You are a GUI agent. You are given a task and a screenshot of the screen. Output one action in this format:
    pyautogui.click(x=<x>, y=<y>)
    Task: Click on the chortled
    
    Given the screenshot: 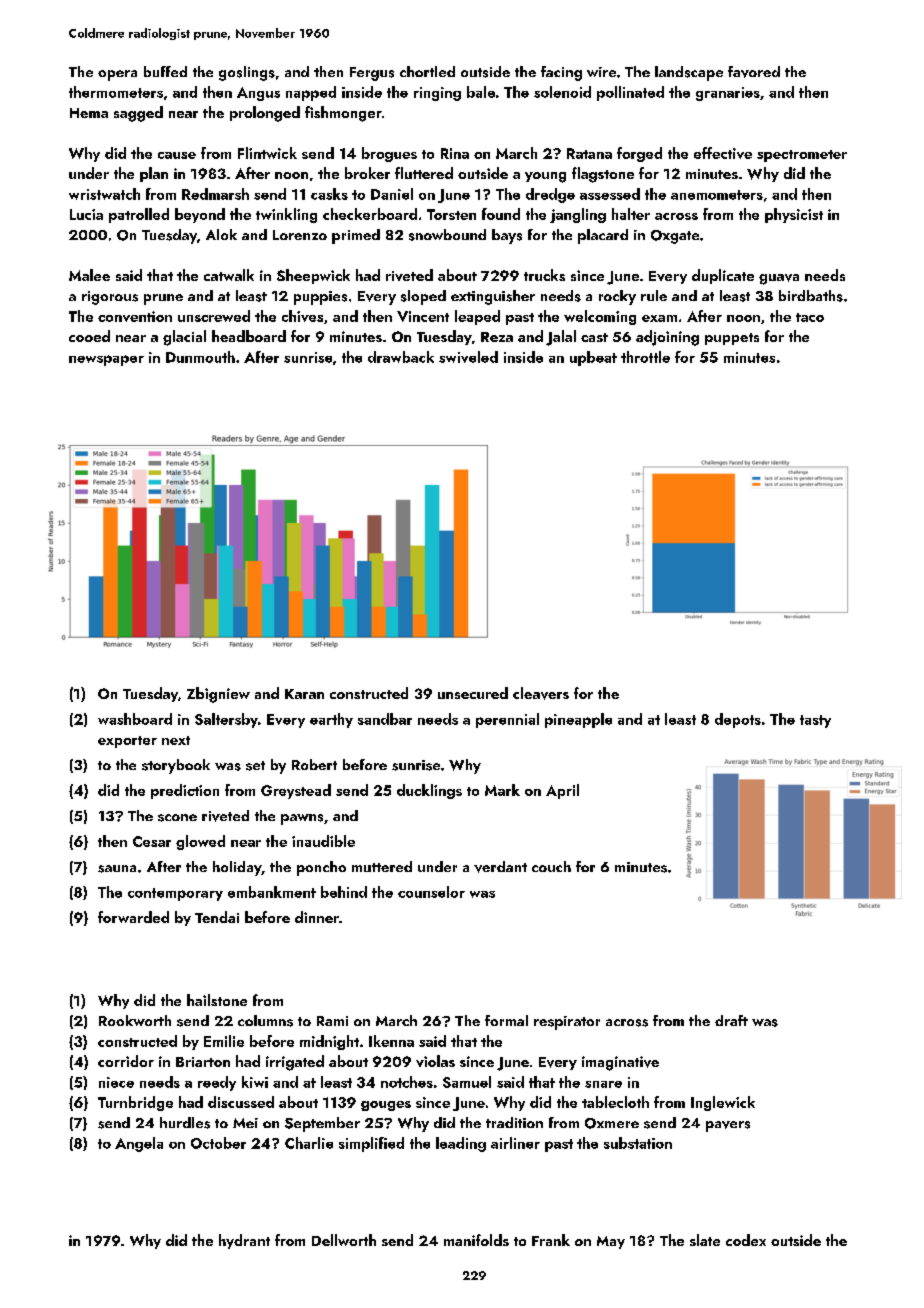 What is the action you would take?
    pyautogui.click(x=427, y=71)
